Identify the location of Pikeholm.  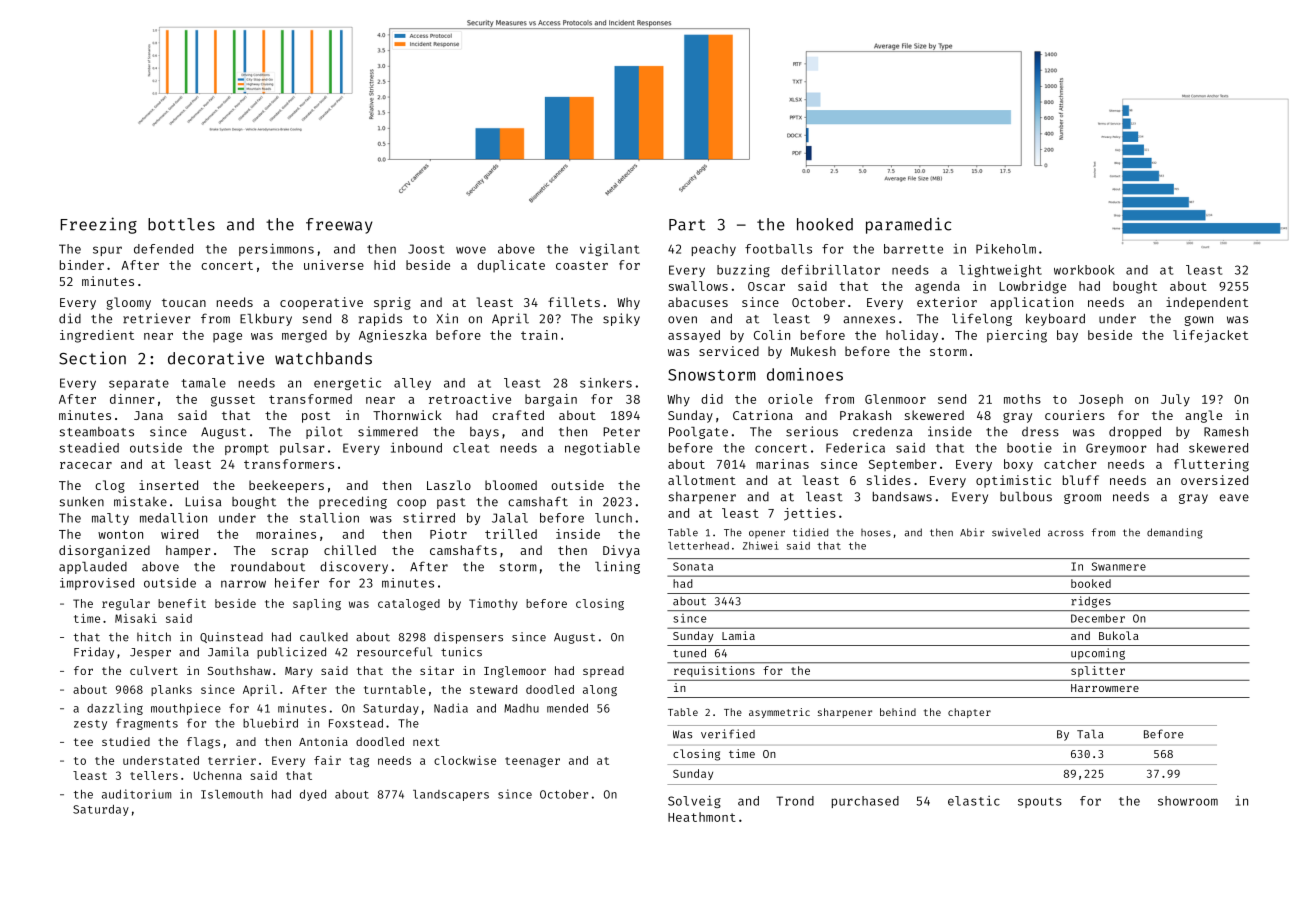
(1006, 248).
